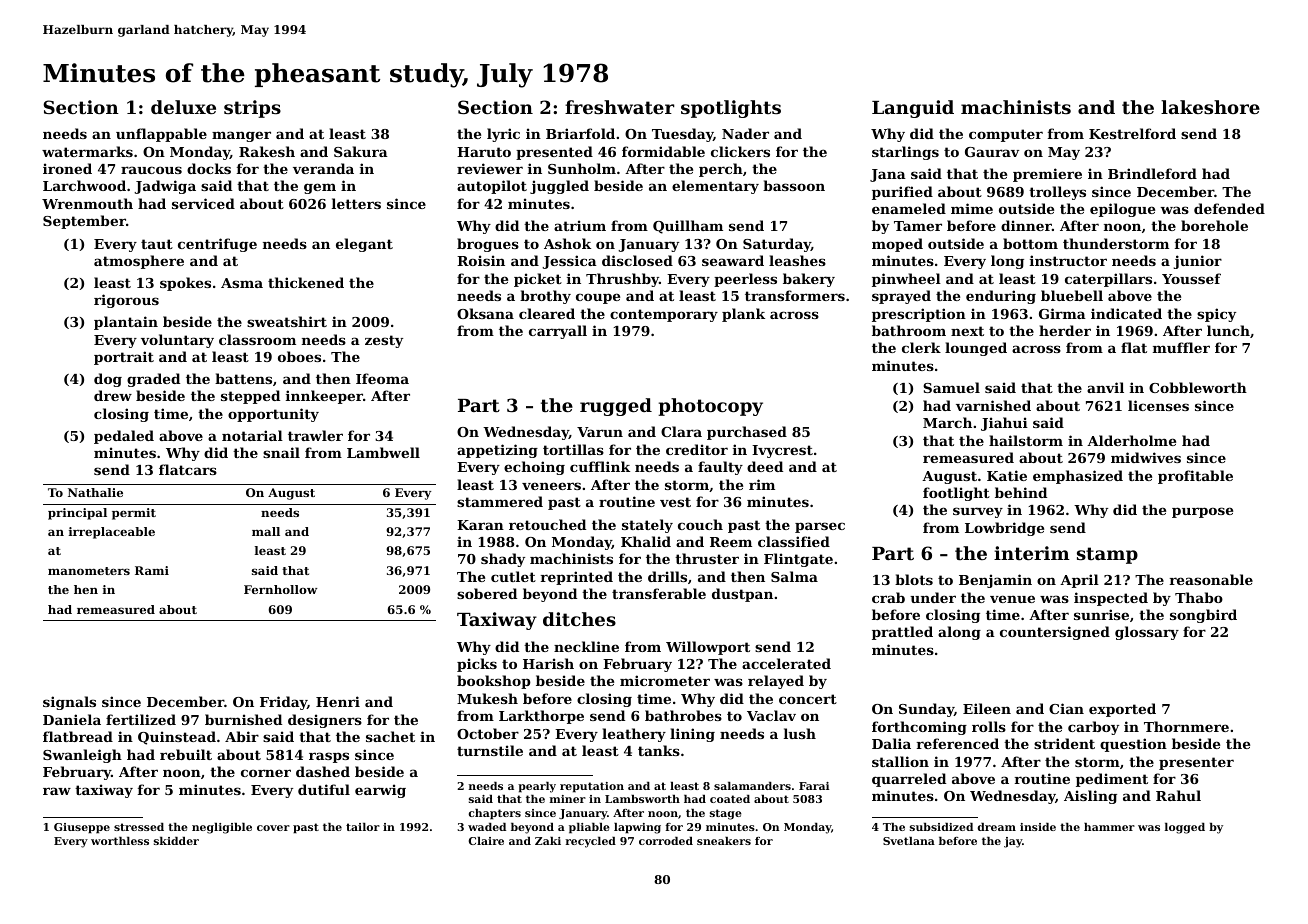 The height and width of the image is (924, 1308). What do you see at coordinates (909, 841) in the image?
I see `Svetlana` at bounding box center [909, 841].
